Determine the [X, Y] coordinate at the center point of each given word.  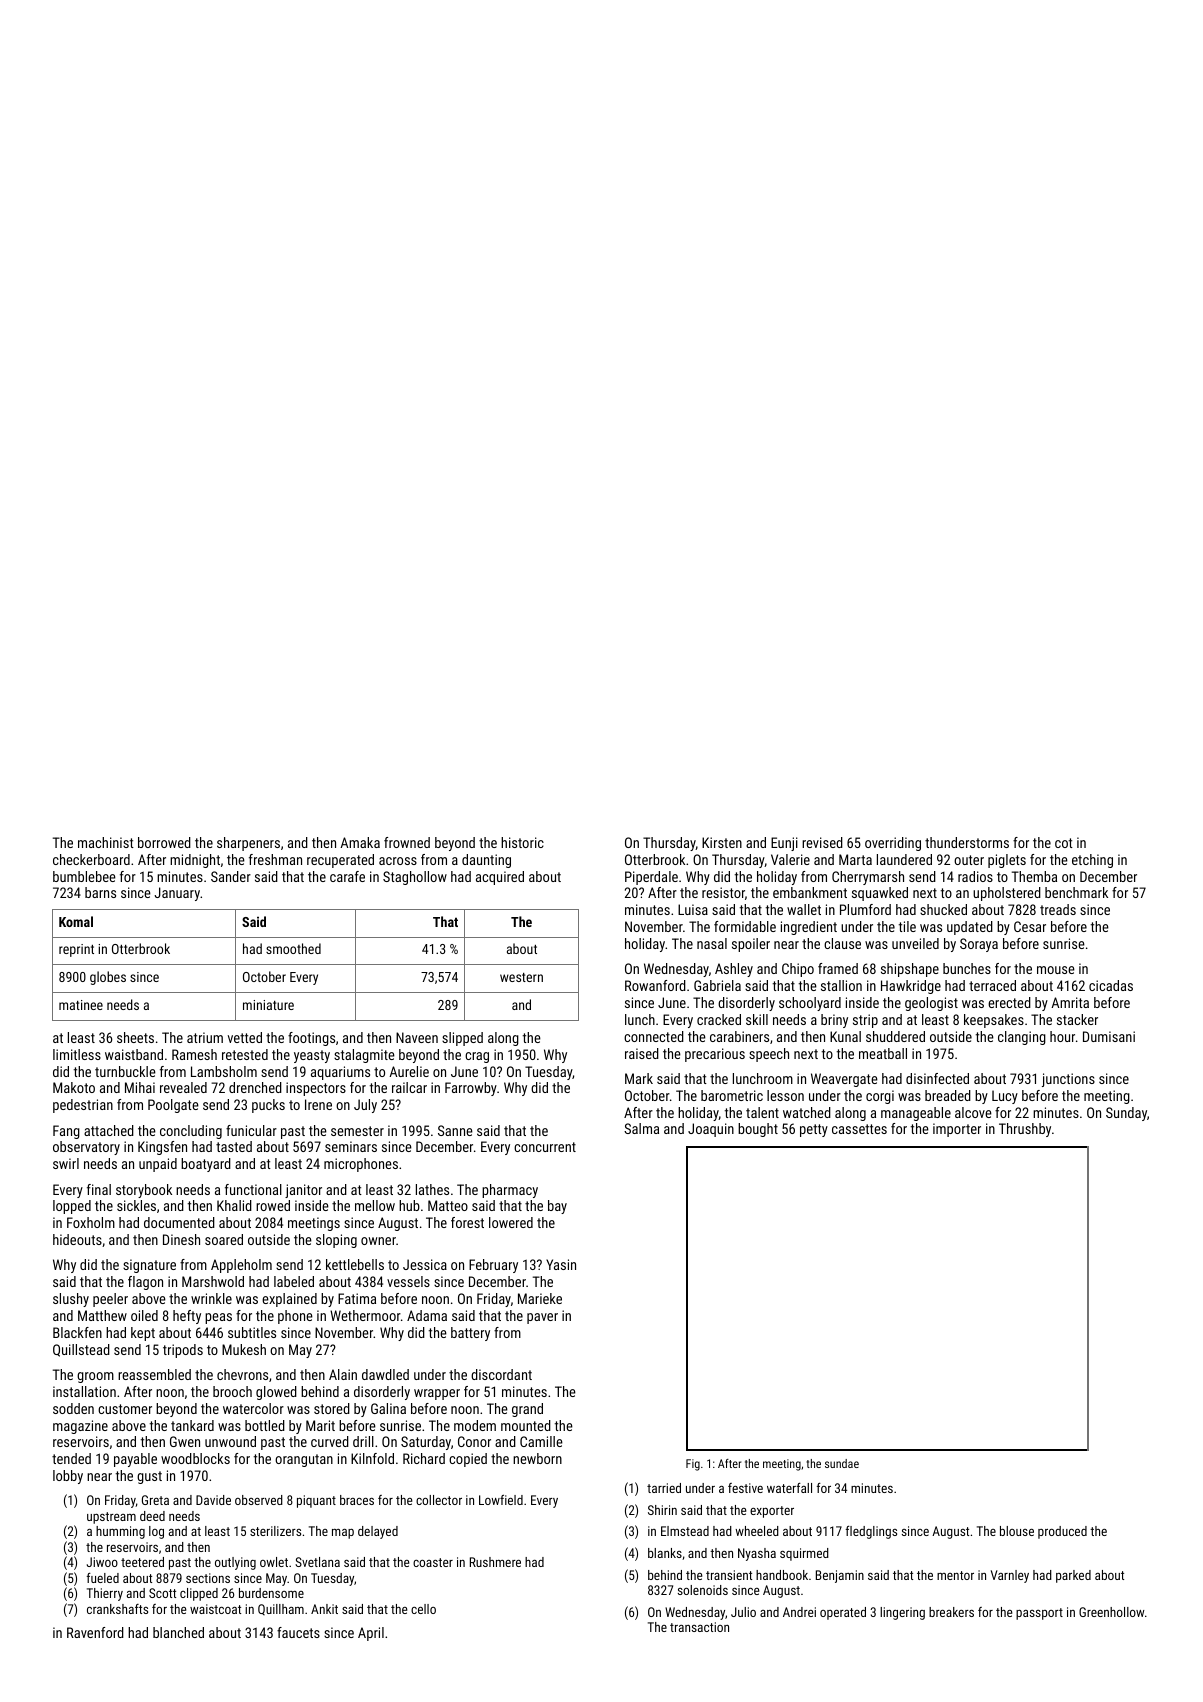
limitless [77, 1054]
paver [542, 1318]
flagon [145, 1283]
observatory [86, 1148]
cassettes [859, 1129]
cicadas [1111, 985]
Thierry [105, 1594]
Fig [693, 1465]
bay [557, 1207]
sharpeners [248, 844]
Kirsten [722, 842]
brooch [232, 1391]
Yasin [561, 1264]
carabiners [739, 1036]
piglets [1007, 861]
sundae [842, 1463]
